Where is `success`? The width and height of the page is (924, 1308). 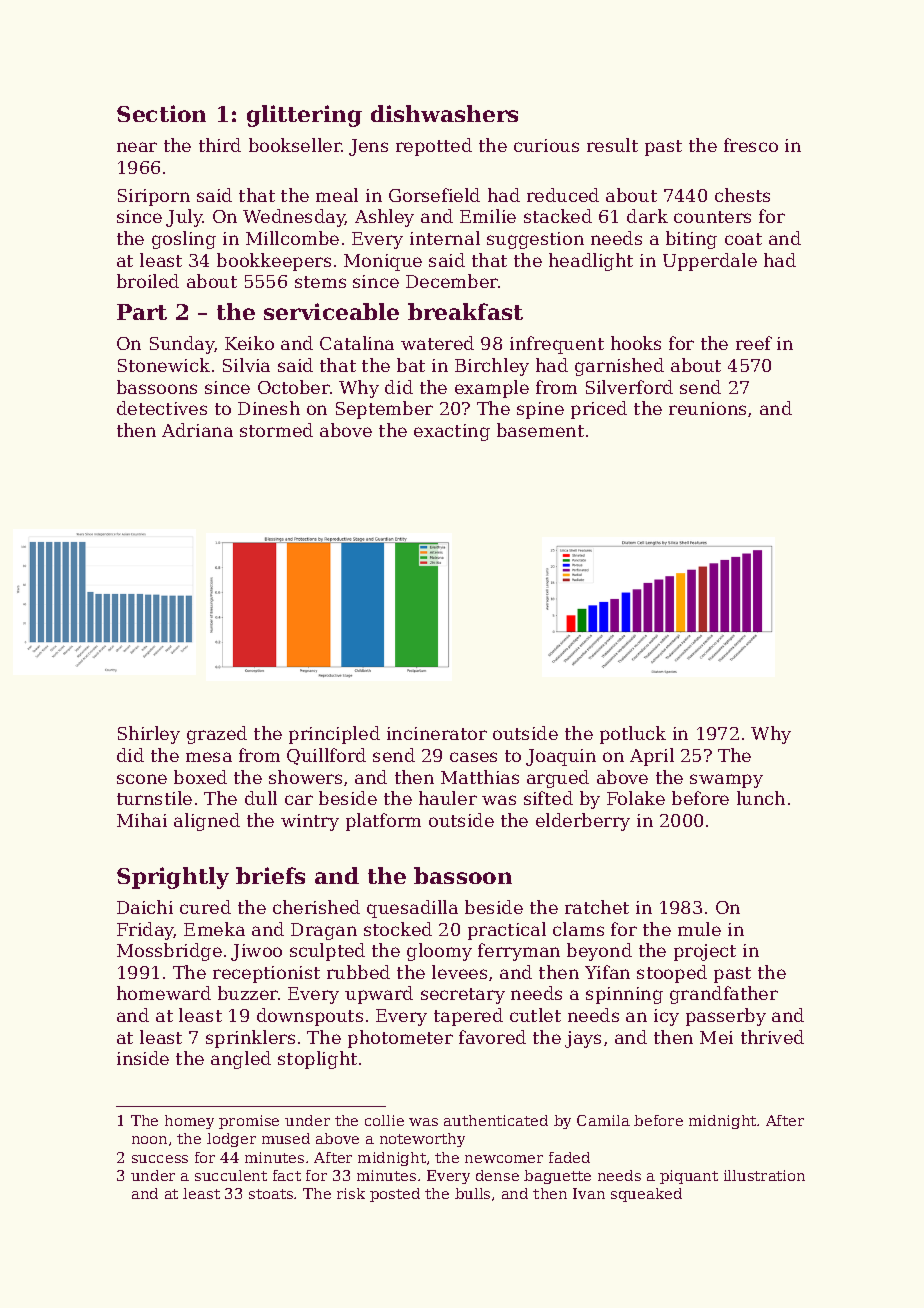 success is located at coordinates (160, 1159).
